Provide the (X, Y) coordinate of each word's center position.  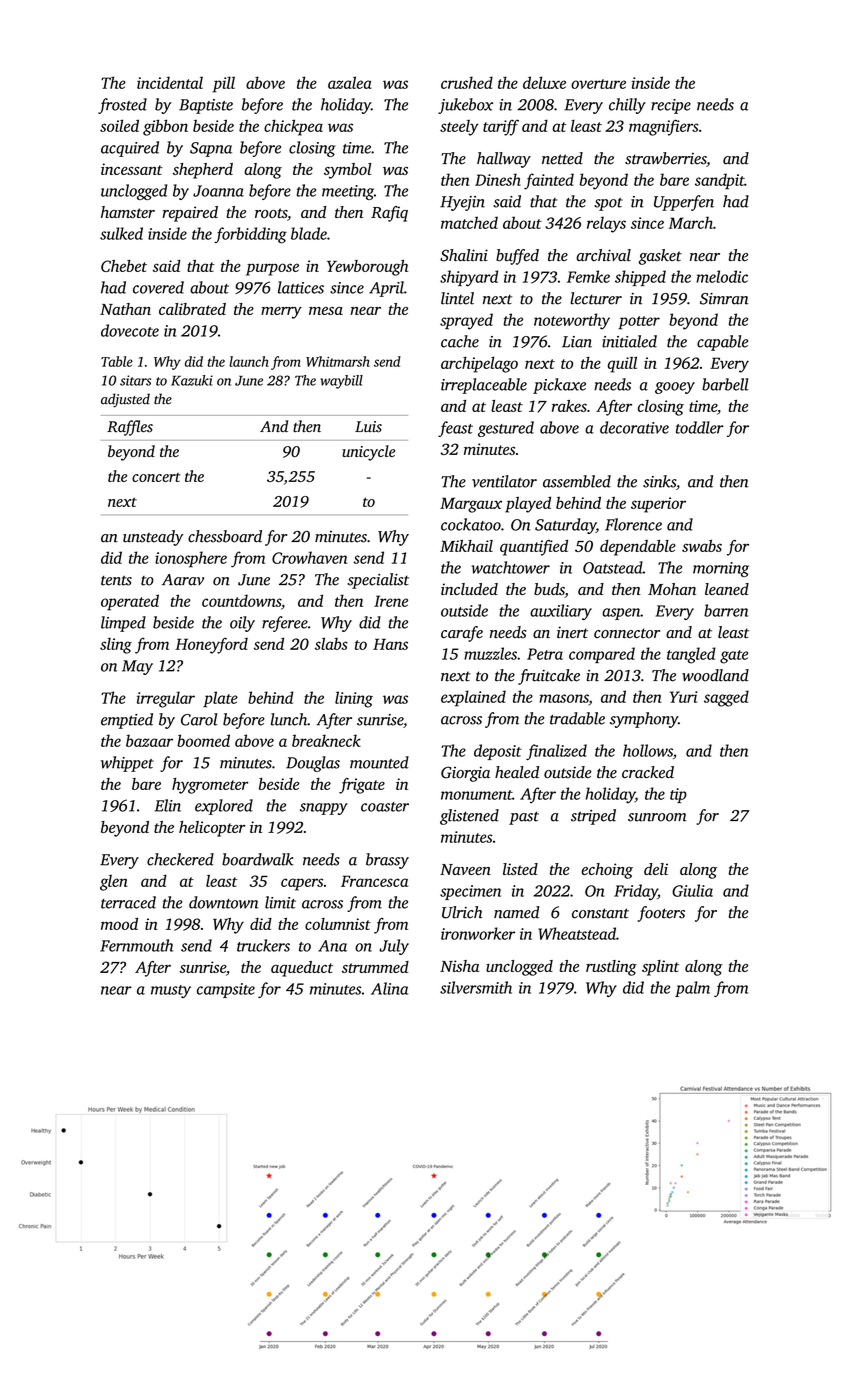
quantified (534, 548)
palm (692, 989)
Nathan (125, 309)
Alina (389, 988)
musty (171, 991)
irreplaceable (484, 386)
